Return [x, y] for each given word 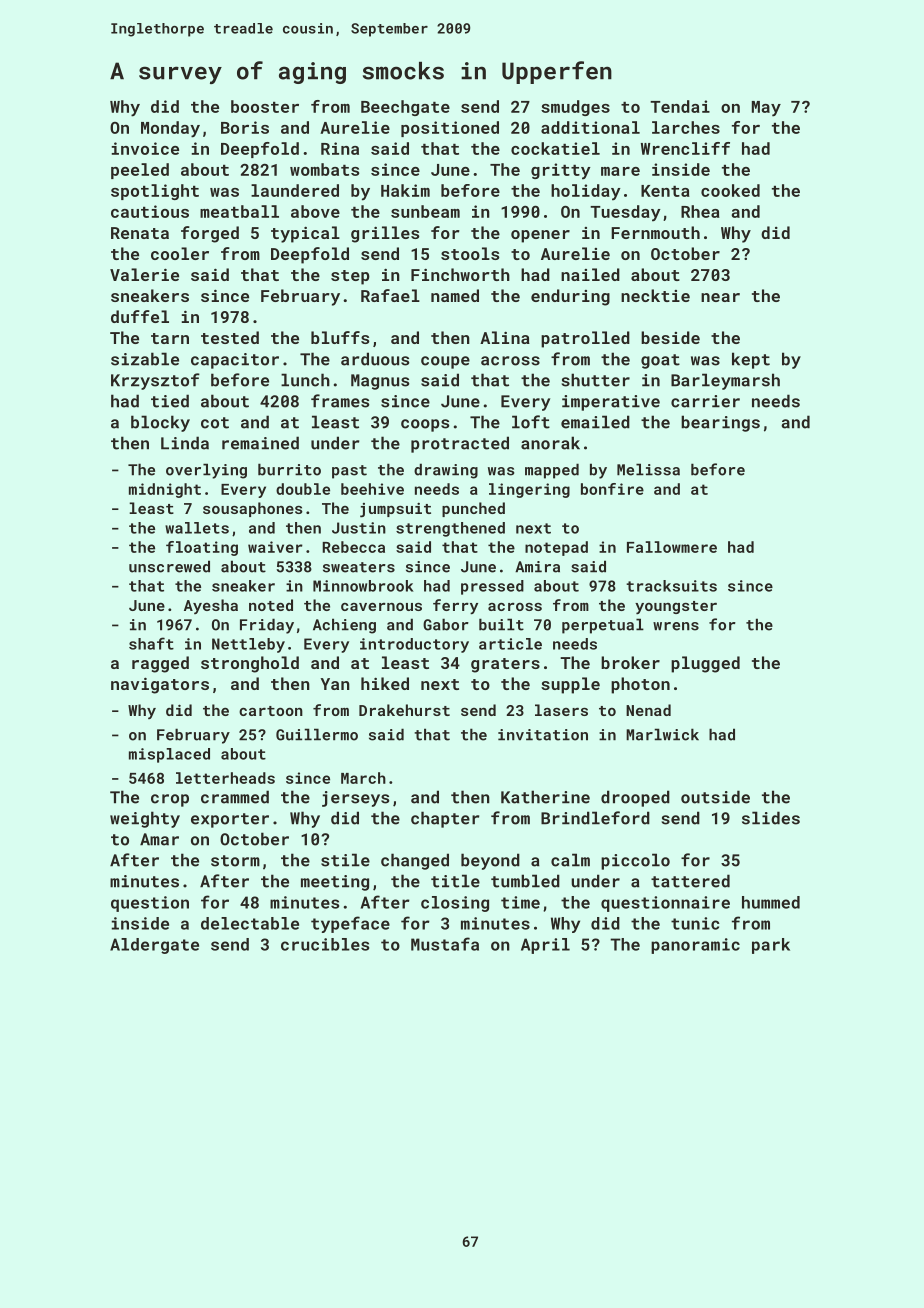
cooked [730, 190]
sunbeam [425, 211]
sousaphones [253, 509]
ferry [455, 607]
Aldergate [154, 946]
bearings [720, 423]
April [545, 946]
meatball [239, 211]
